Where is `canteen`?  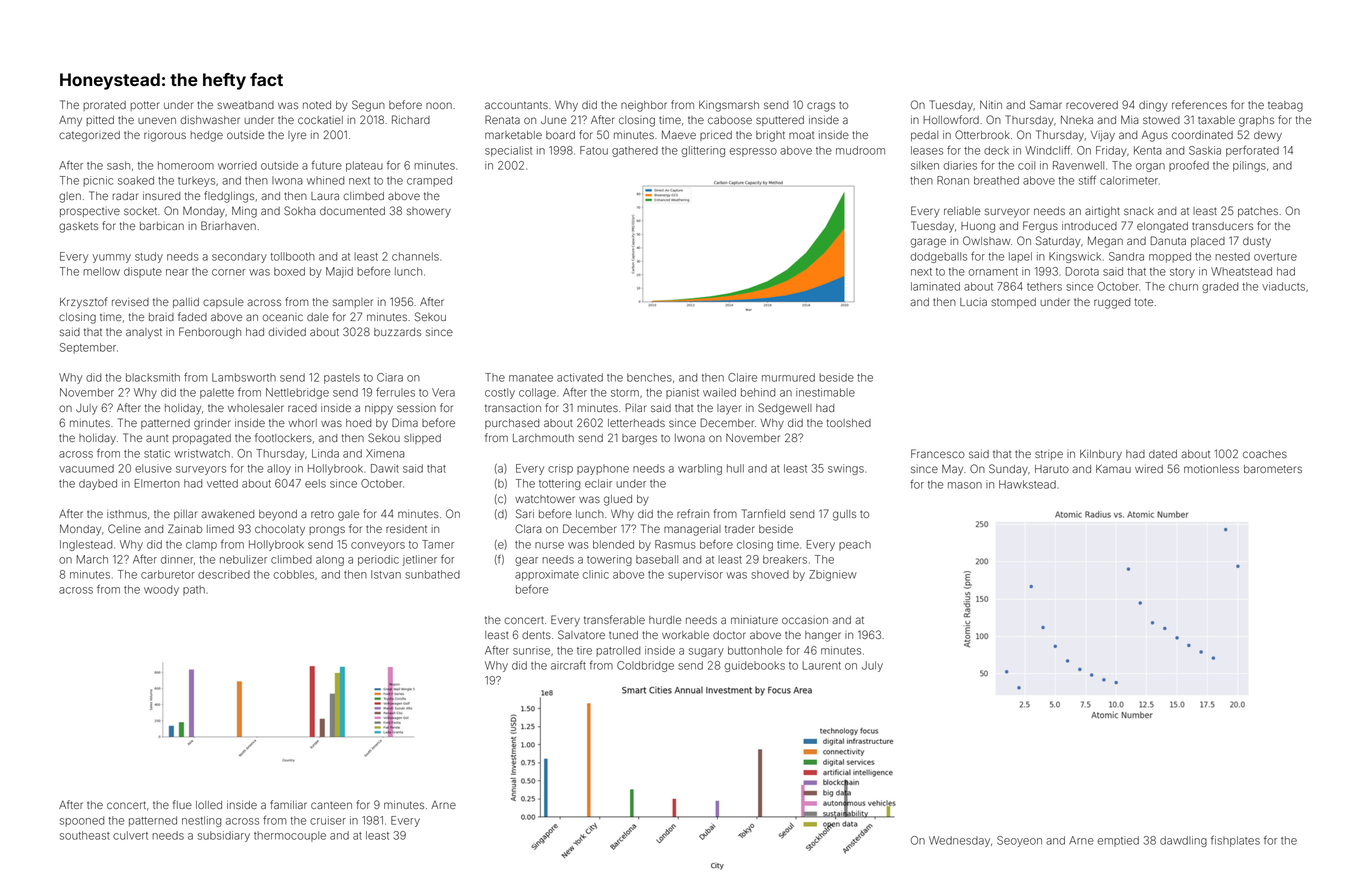
canteen is located at coordinates (331, 805).
